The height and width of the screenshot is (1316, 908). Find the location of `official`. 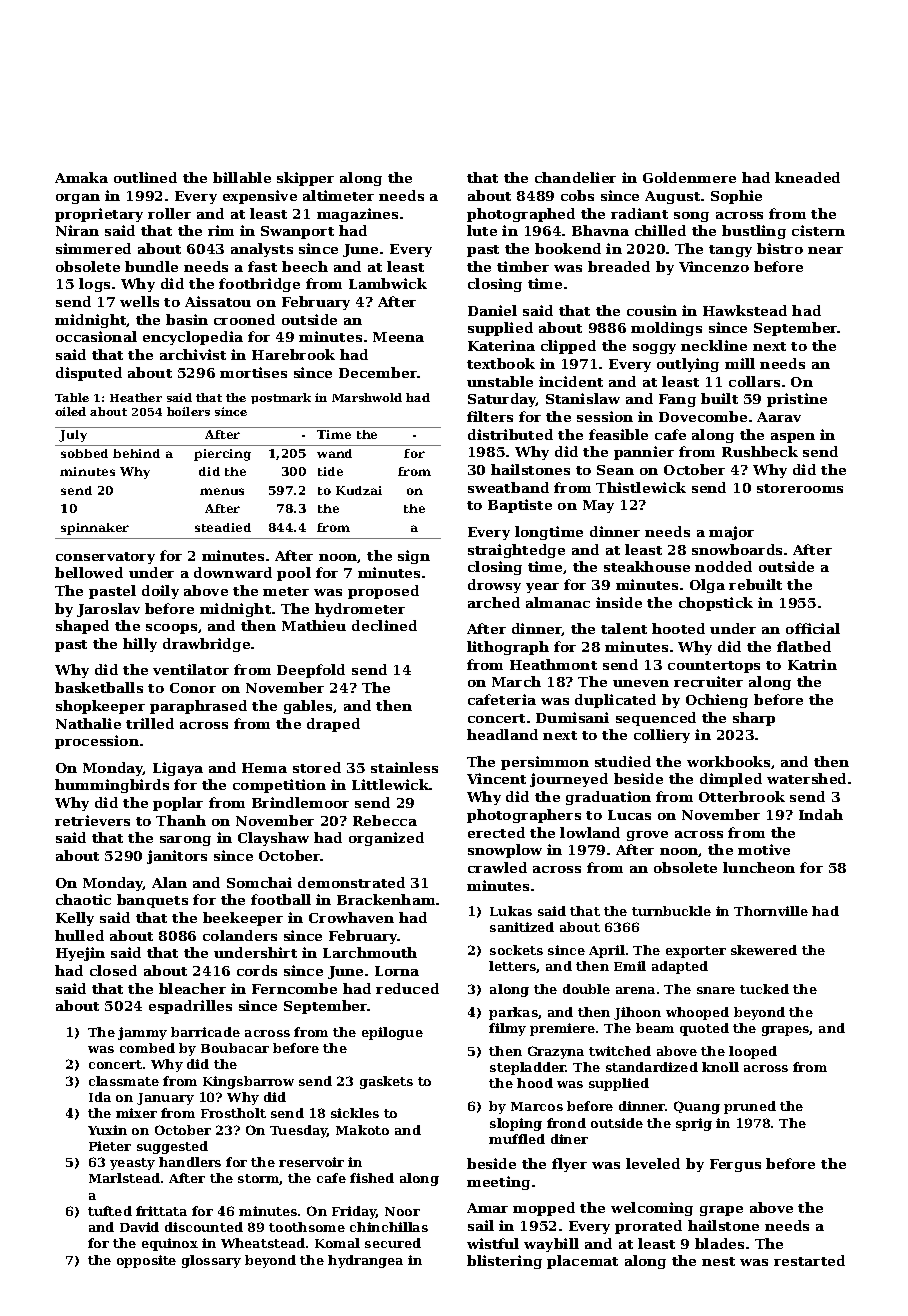

official is located at coordinates (813, 628).
